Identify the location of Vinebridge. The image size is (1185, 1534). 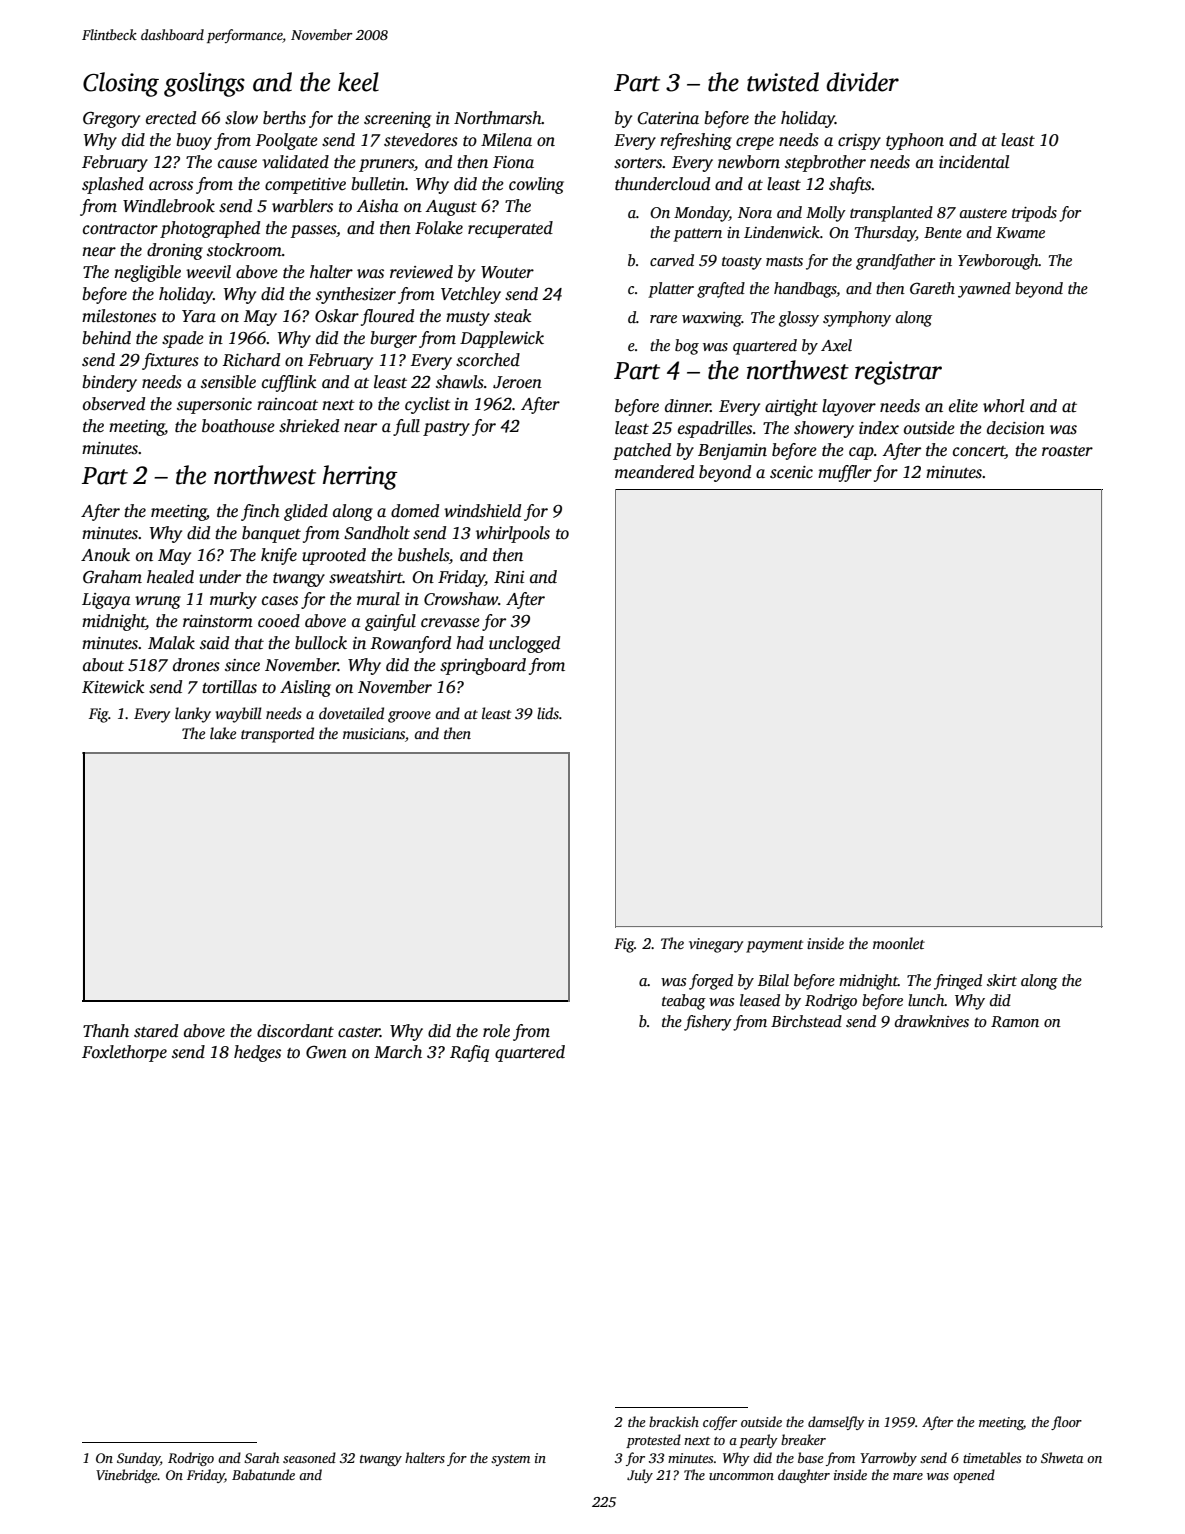
(127, 1476).
